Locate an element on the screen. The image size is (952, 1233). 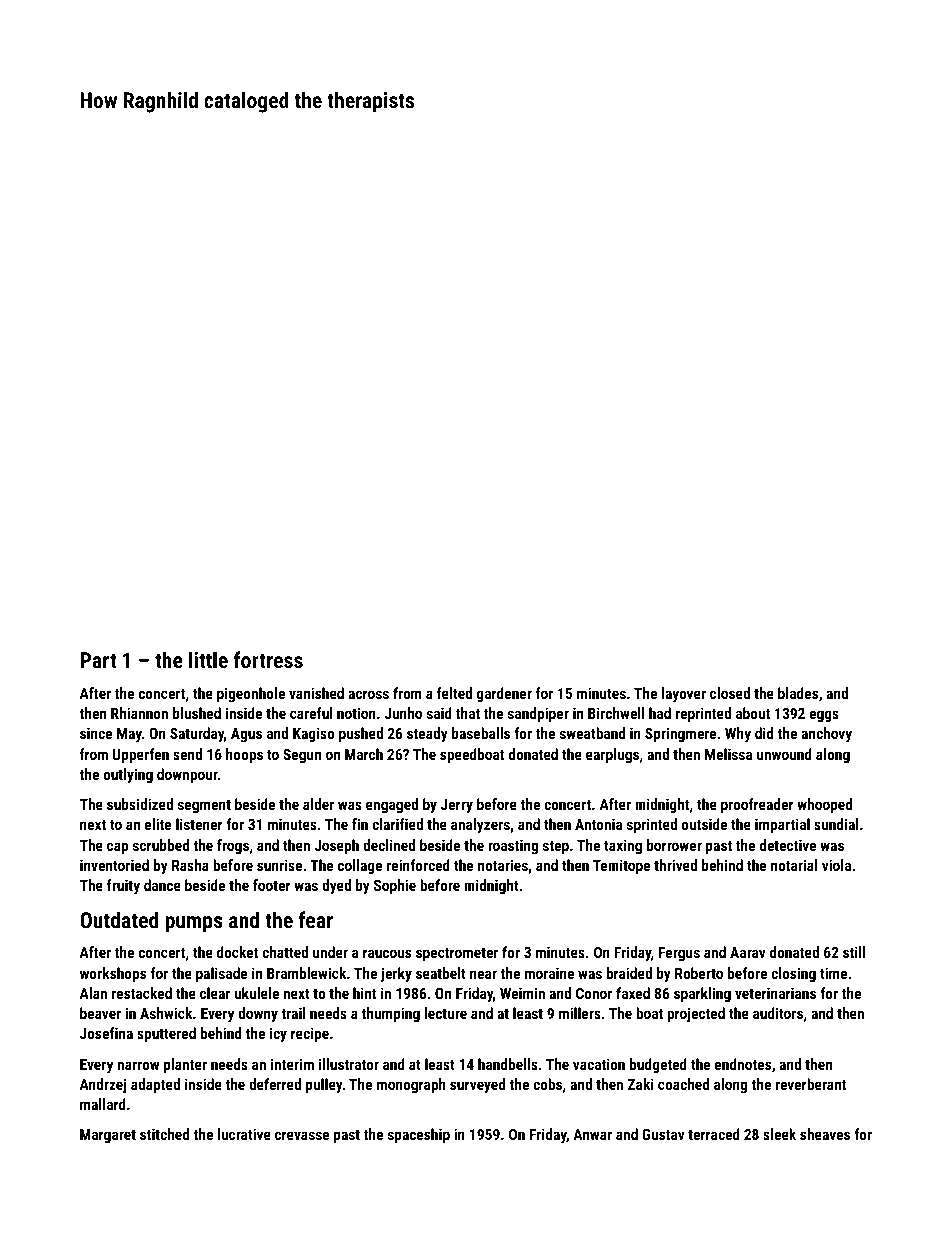
sandpiper is located at coordinates (538, 714).
